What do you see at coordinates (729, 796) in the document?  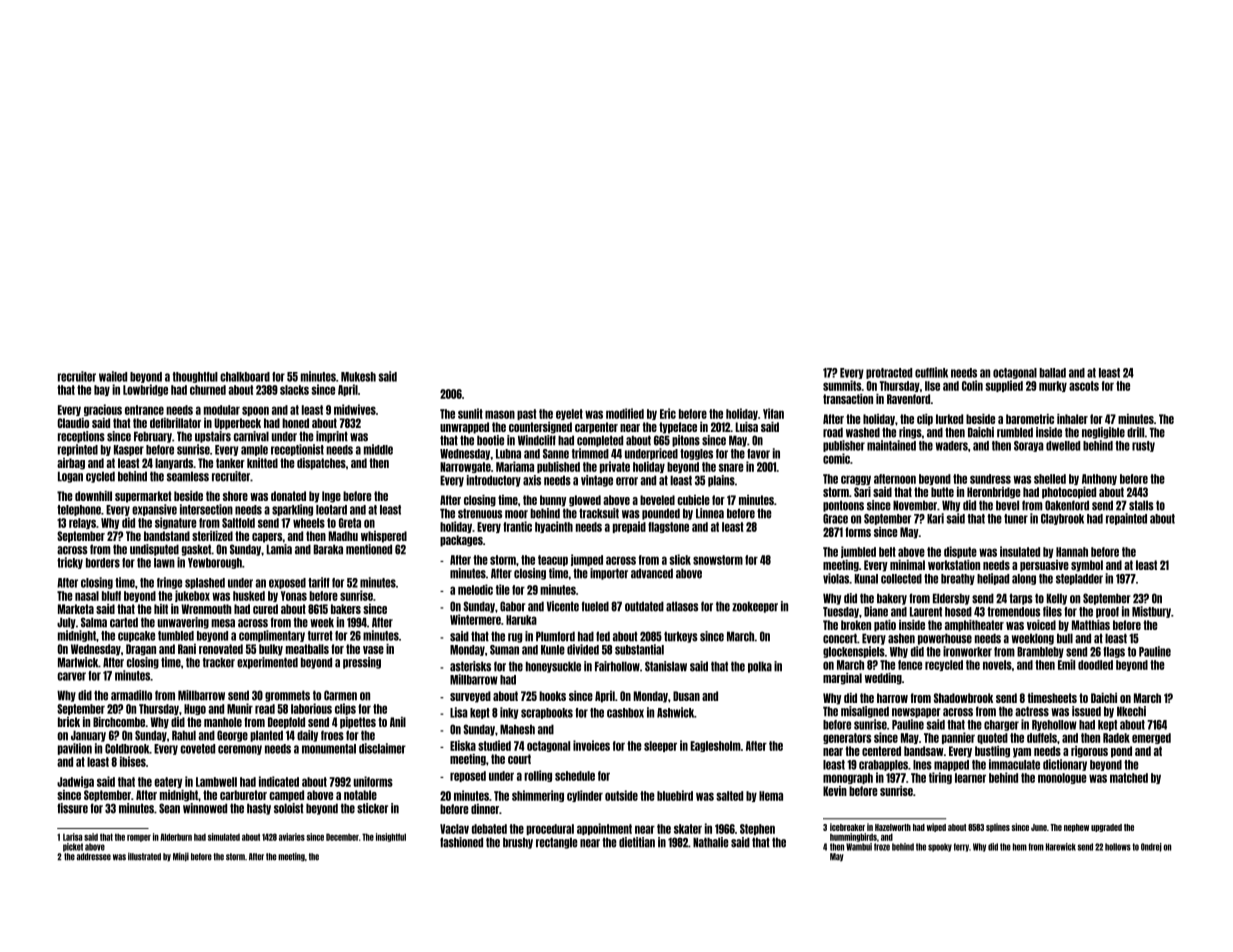 I see `salted` at bounding box center [729, 796].
